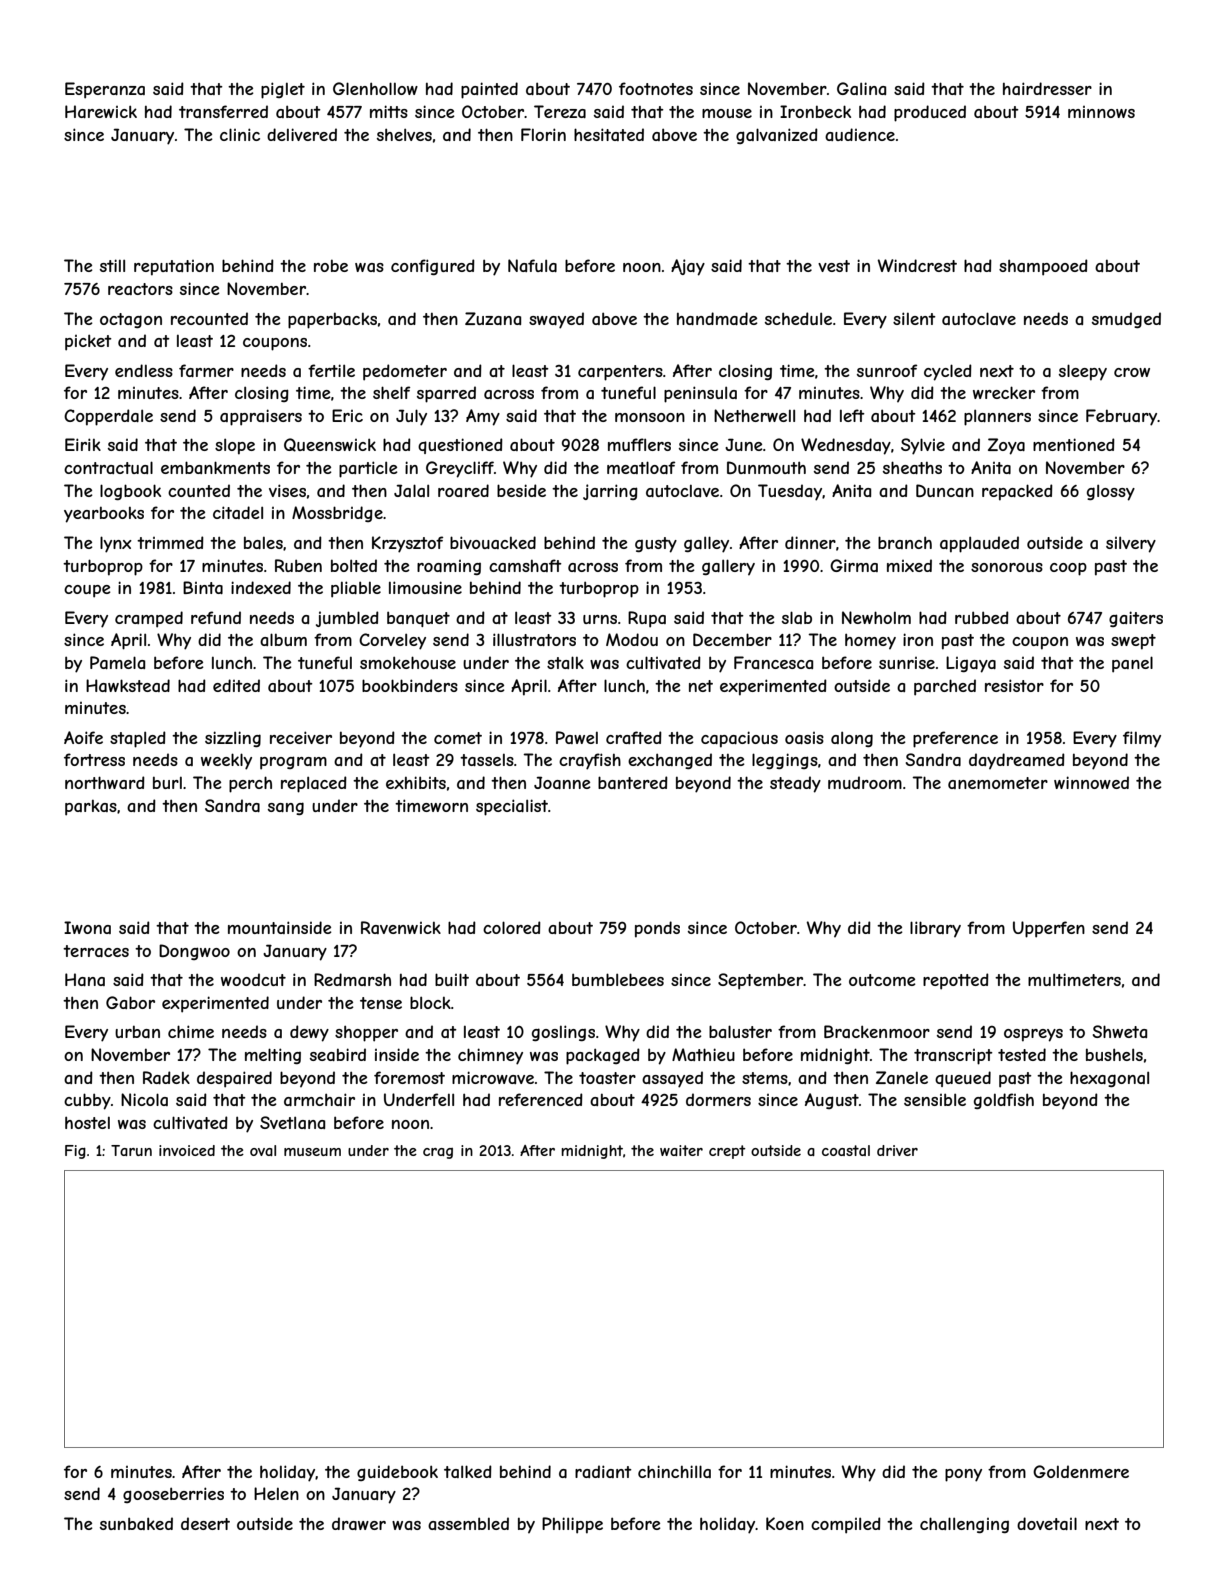  What do you see at coordinates (298, 565) in the screenshot?
I see `Ruben` at bounding box center [298, 565].
